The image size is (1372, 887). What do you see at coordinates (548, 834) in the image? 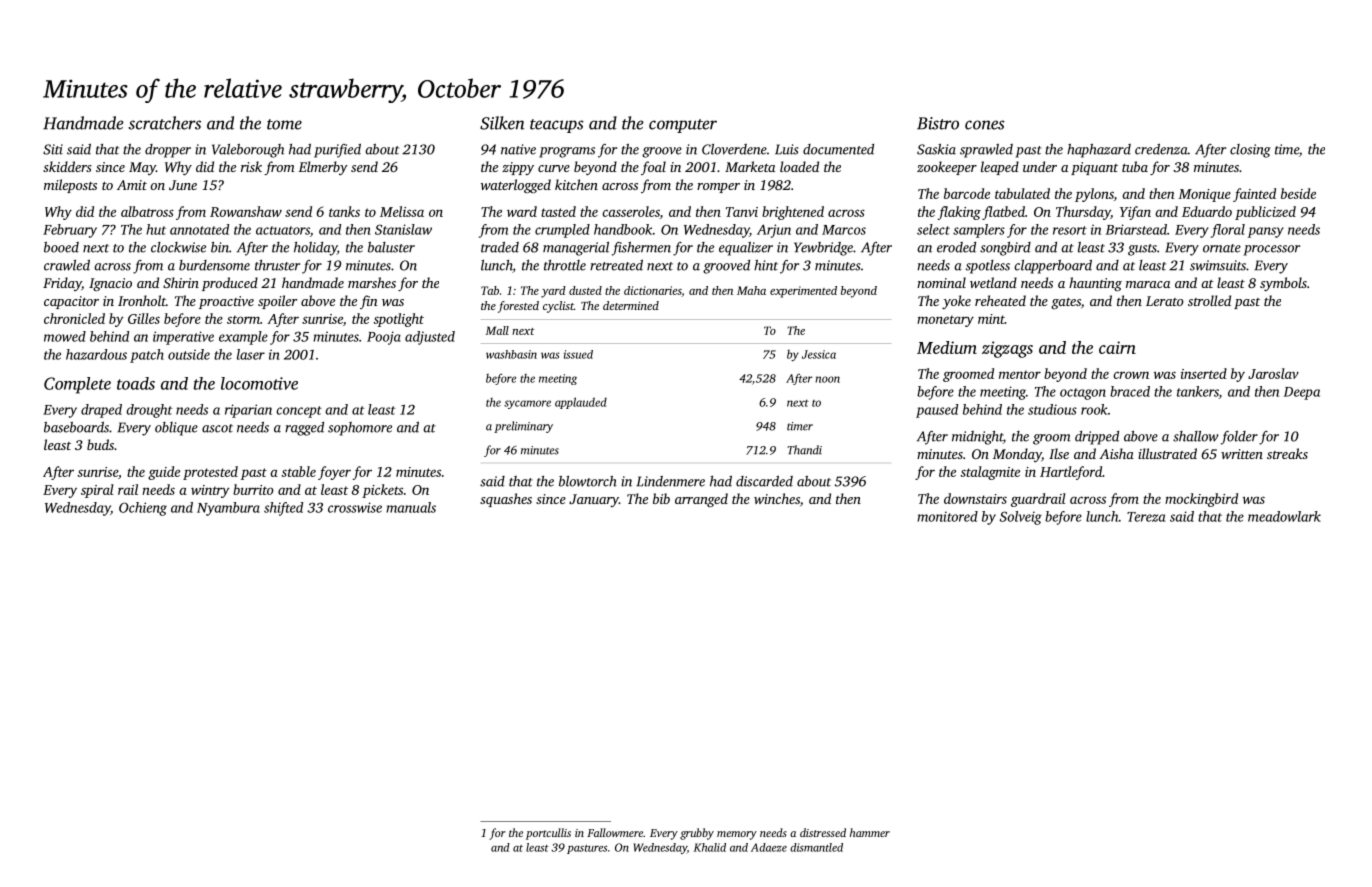
I see `portcullis` at bounding box center [548, 834].
